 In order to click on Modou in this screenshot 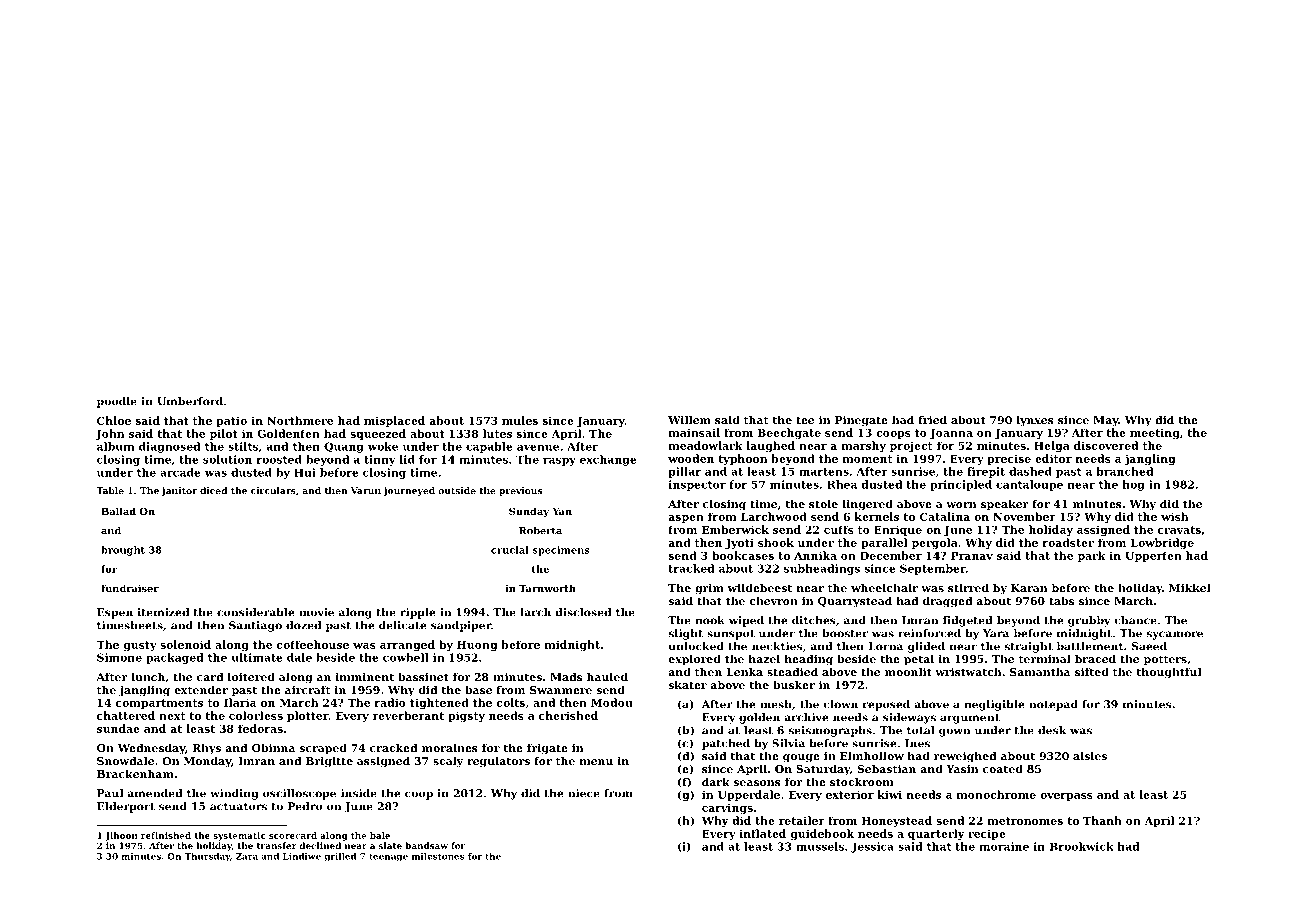, I will do `click(612, 702)`.
